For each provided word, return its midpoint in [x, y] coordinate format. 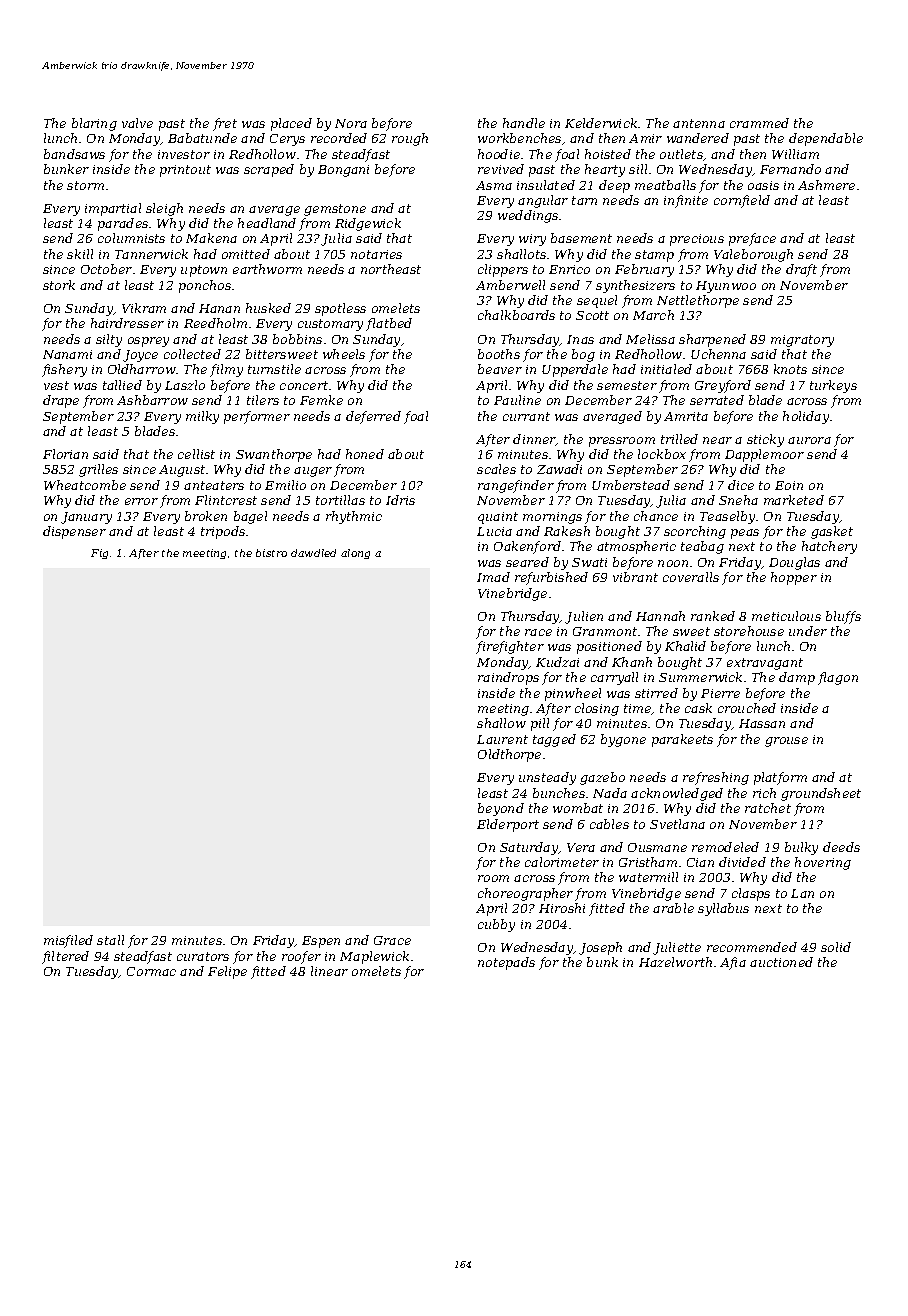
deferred [373, 417]
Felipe [227, 972]
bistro [271, 553]
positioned [609, 647]
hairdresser [127, 323]
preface [752, 239]
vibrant [635, 577]
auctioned [781, 962]
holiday [806, 417]
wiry [532, 240]
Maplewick [374, 957]
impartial [113, 209]
